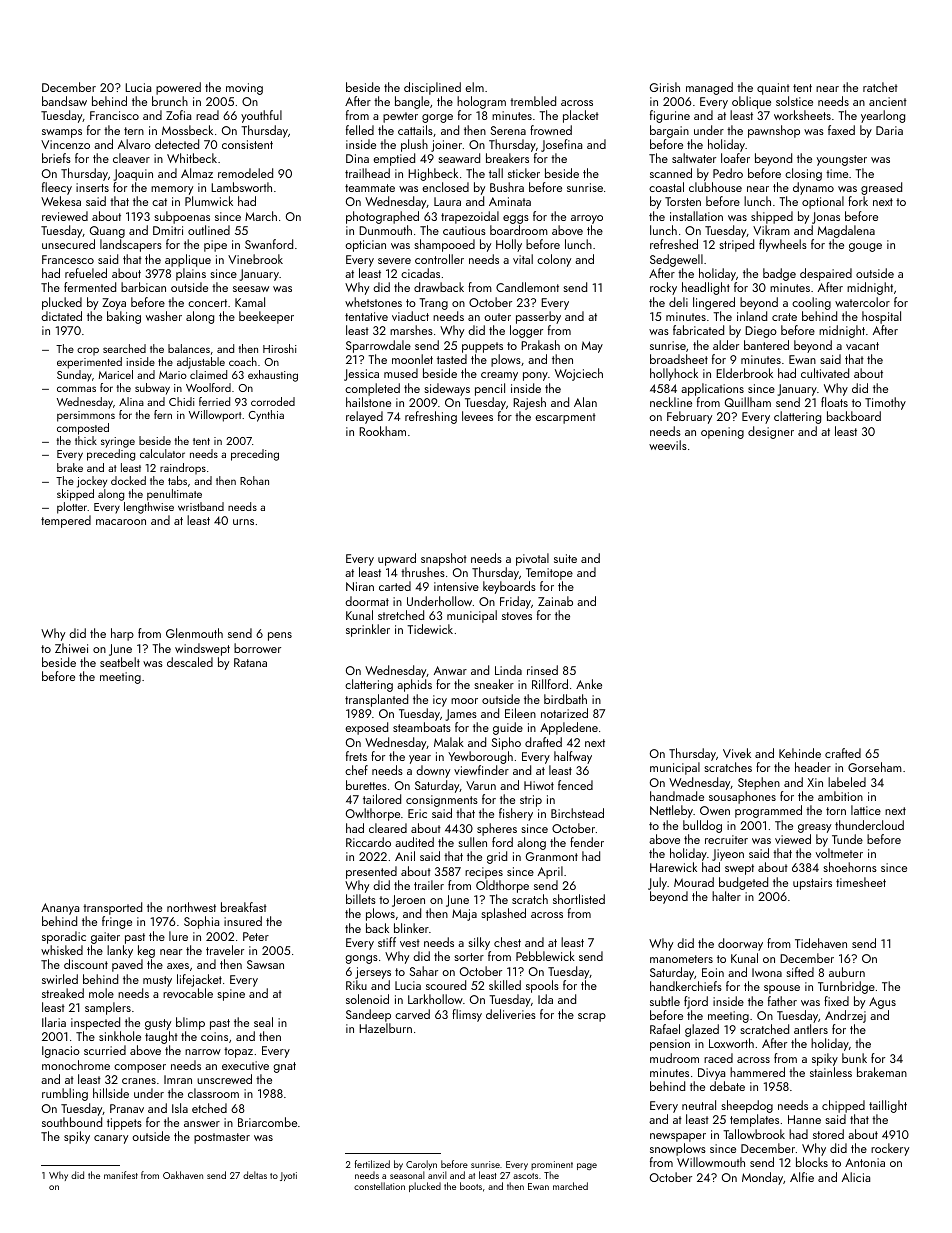 The height and width of the screenshot is (1233, 952). What do you see at coordinates (183, 1175) in the screenshot?
I see `Oakhaven` at bounding box center [183, 1175].
